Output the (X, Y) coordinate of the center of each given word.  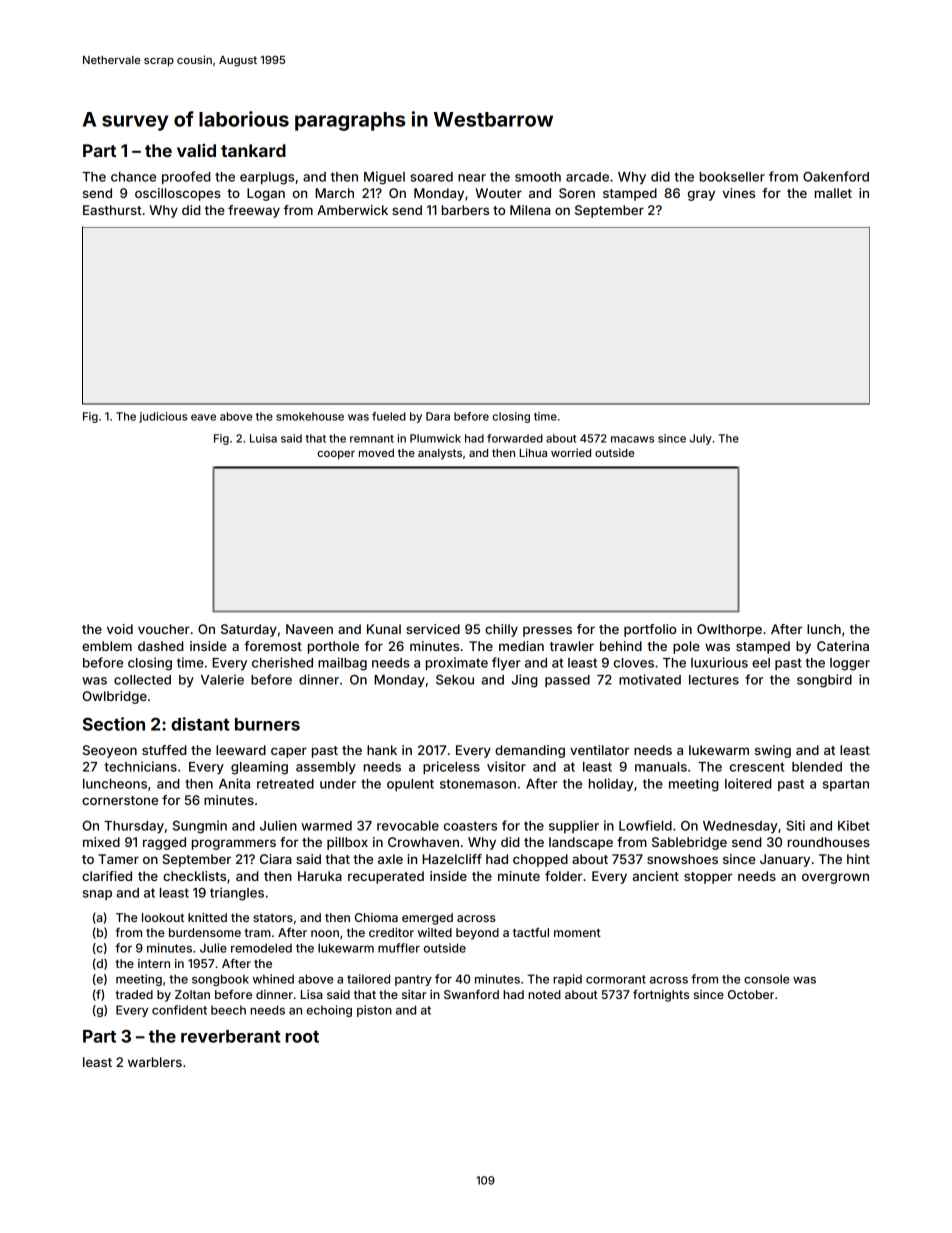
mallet (833, 193)
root (302, 1037)
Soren (577, 193)
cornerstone (120, 800)
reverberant (230, 1036)
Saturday (249, 630)
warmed (326, 826)
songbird (824, 681)
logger (850, 664)
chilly (501, 630)
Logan (266, 194)
